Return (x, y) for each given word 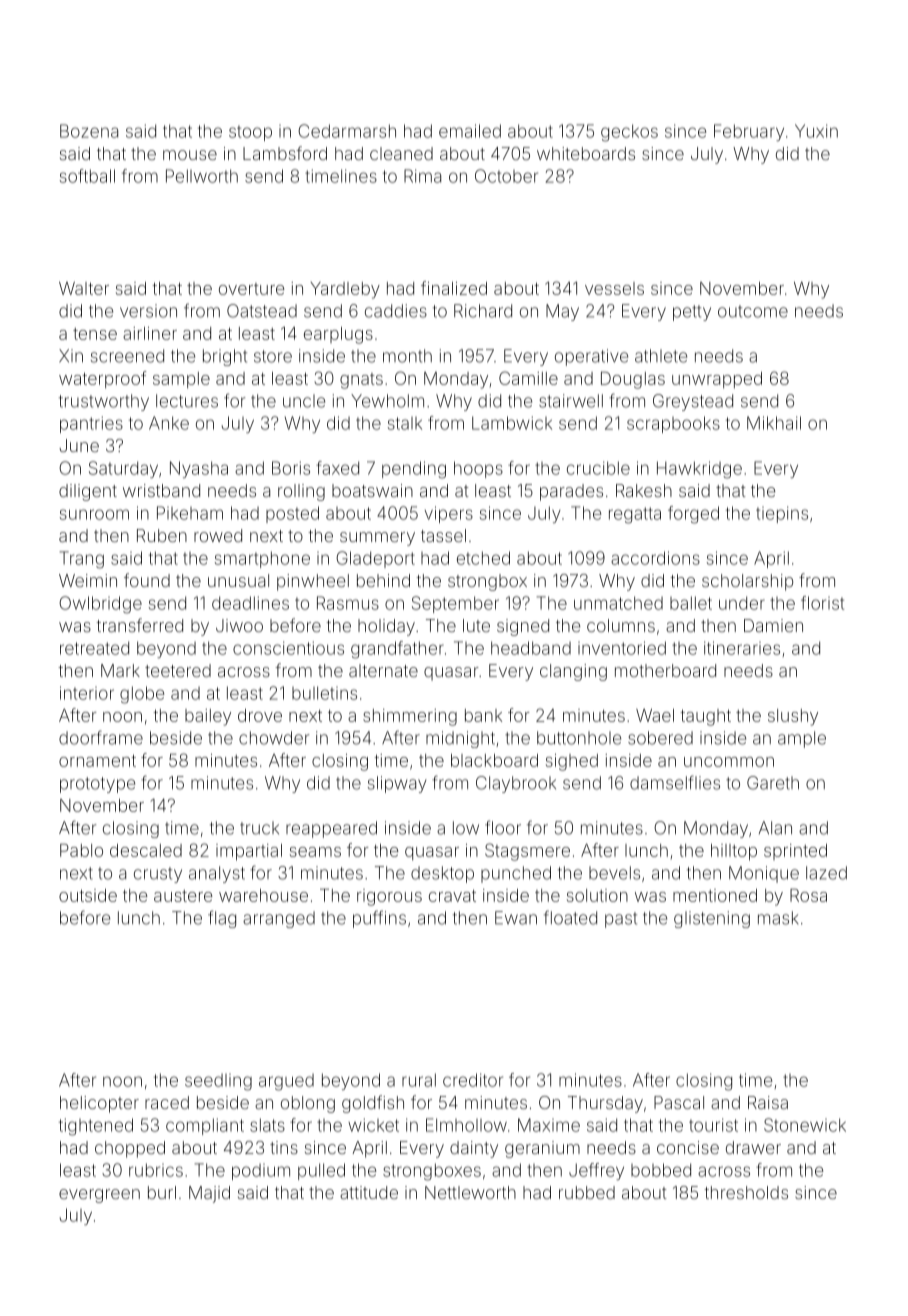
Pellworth (202, 176)
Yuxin (816, 131)
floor (503, 827)
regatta (635, 515)
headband (531, 648)
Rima (422, 176)
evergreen (99, 1196)
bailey (208, 717)
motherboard (665, 670)
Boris (291, 468)
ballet (691, 603)
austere (183, 896)
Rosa (808, 895)
